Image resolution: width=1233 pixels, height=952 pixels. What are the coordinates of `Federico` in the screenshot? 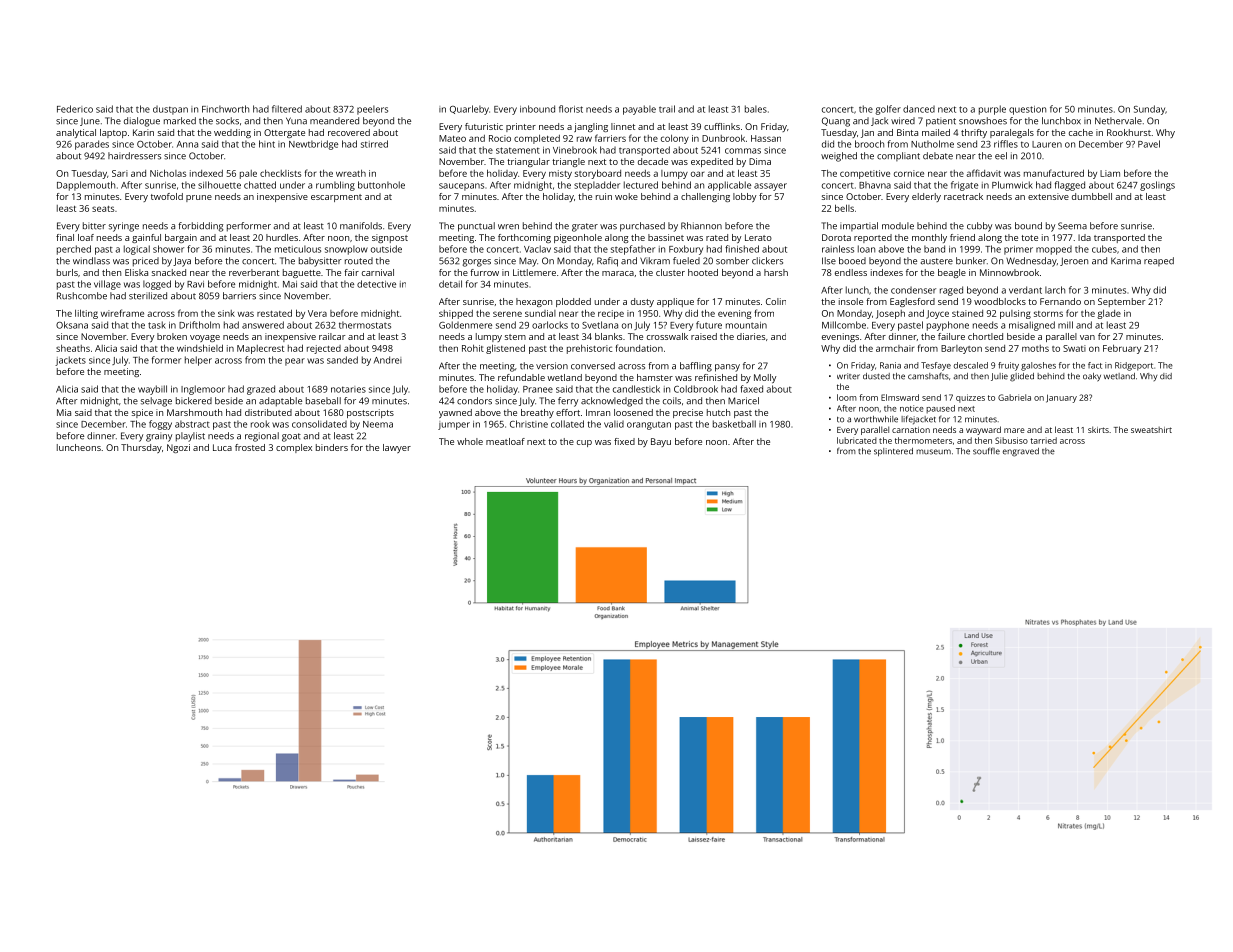 It's located at (75, 109).
